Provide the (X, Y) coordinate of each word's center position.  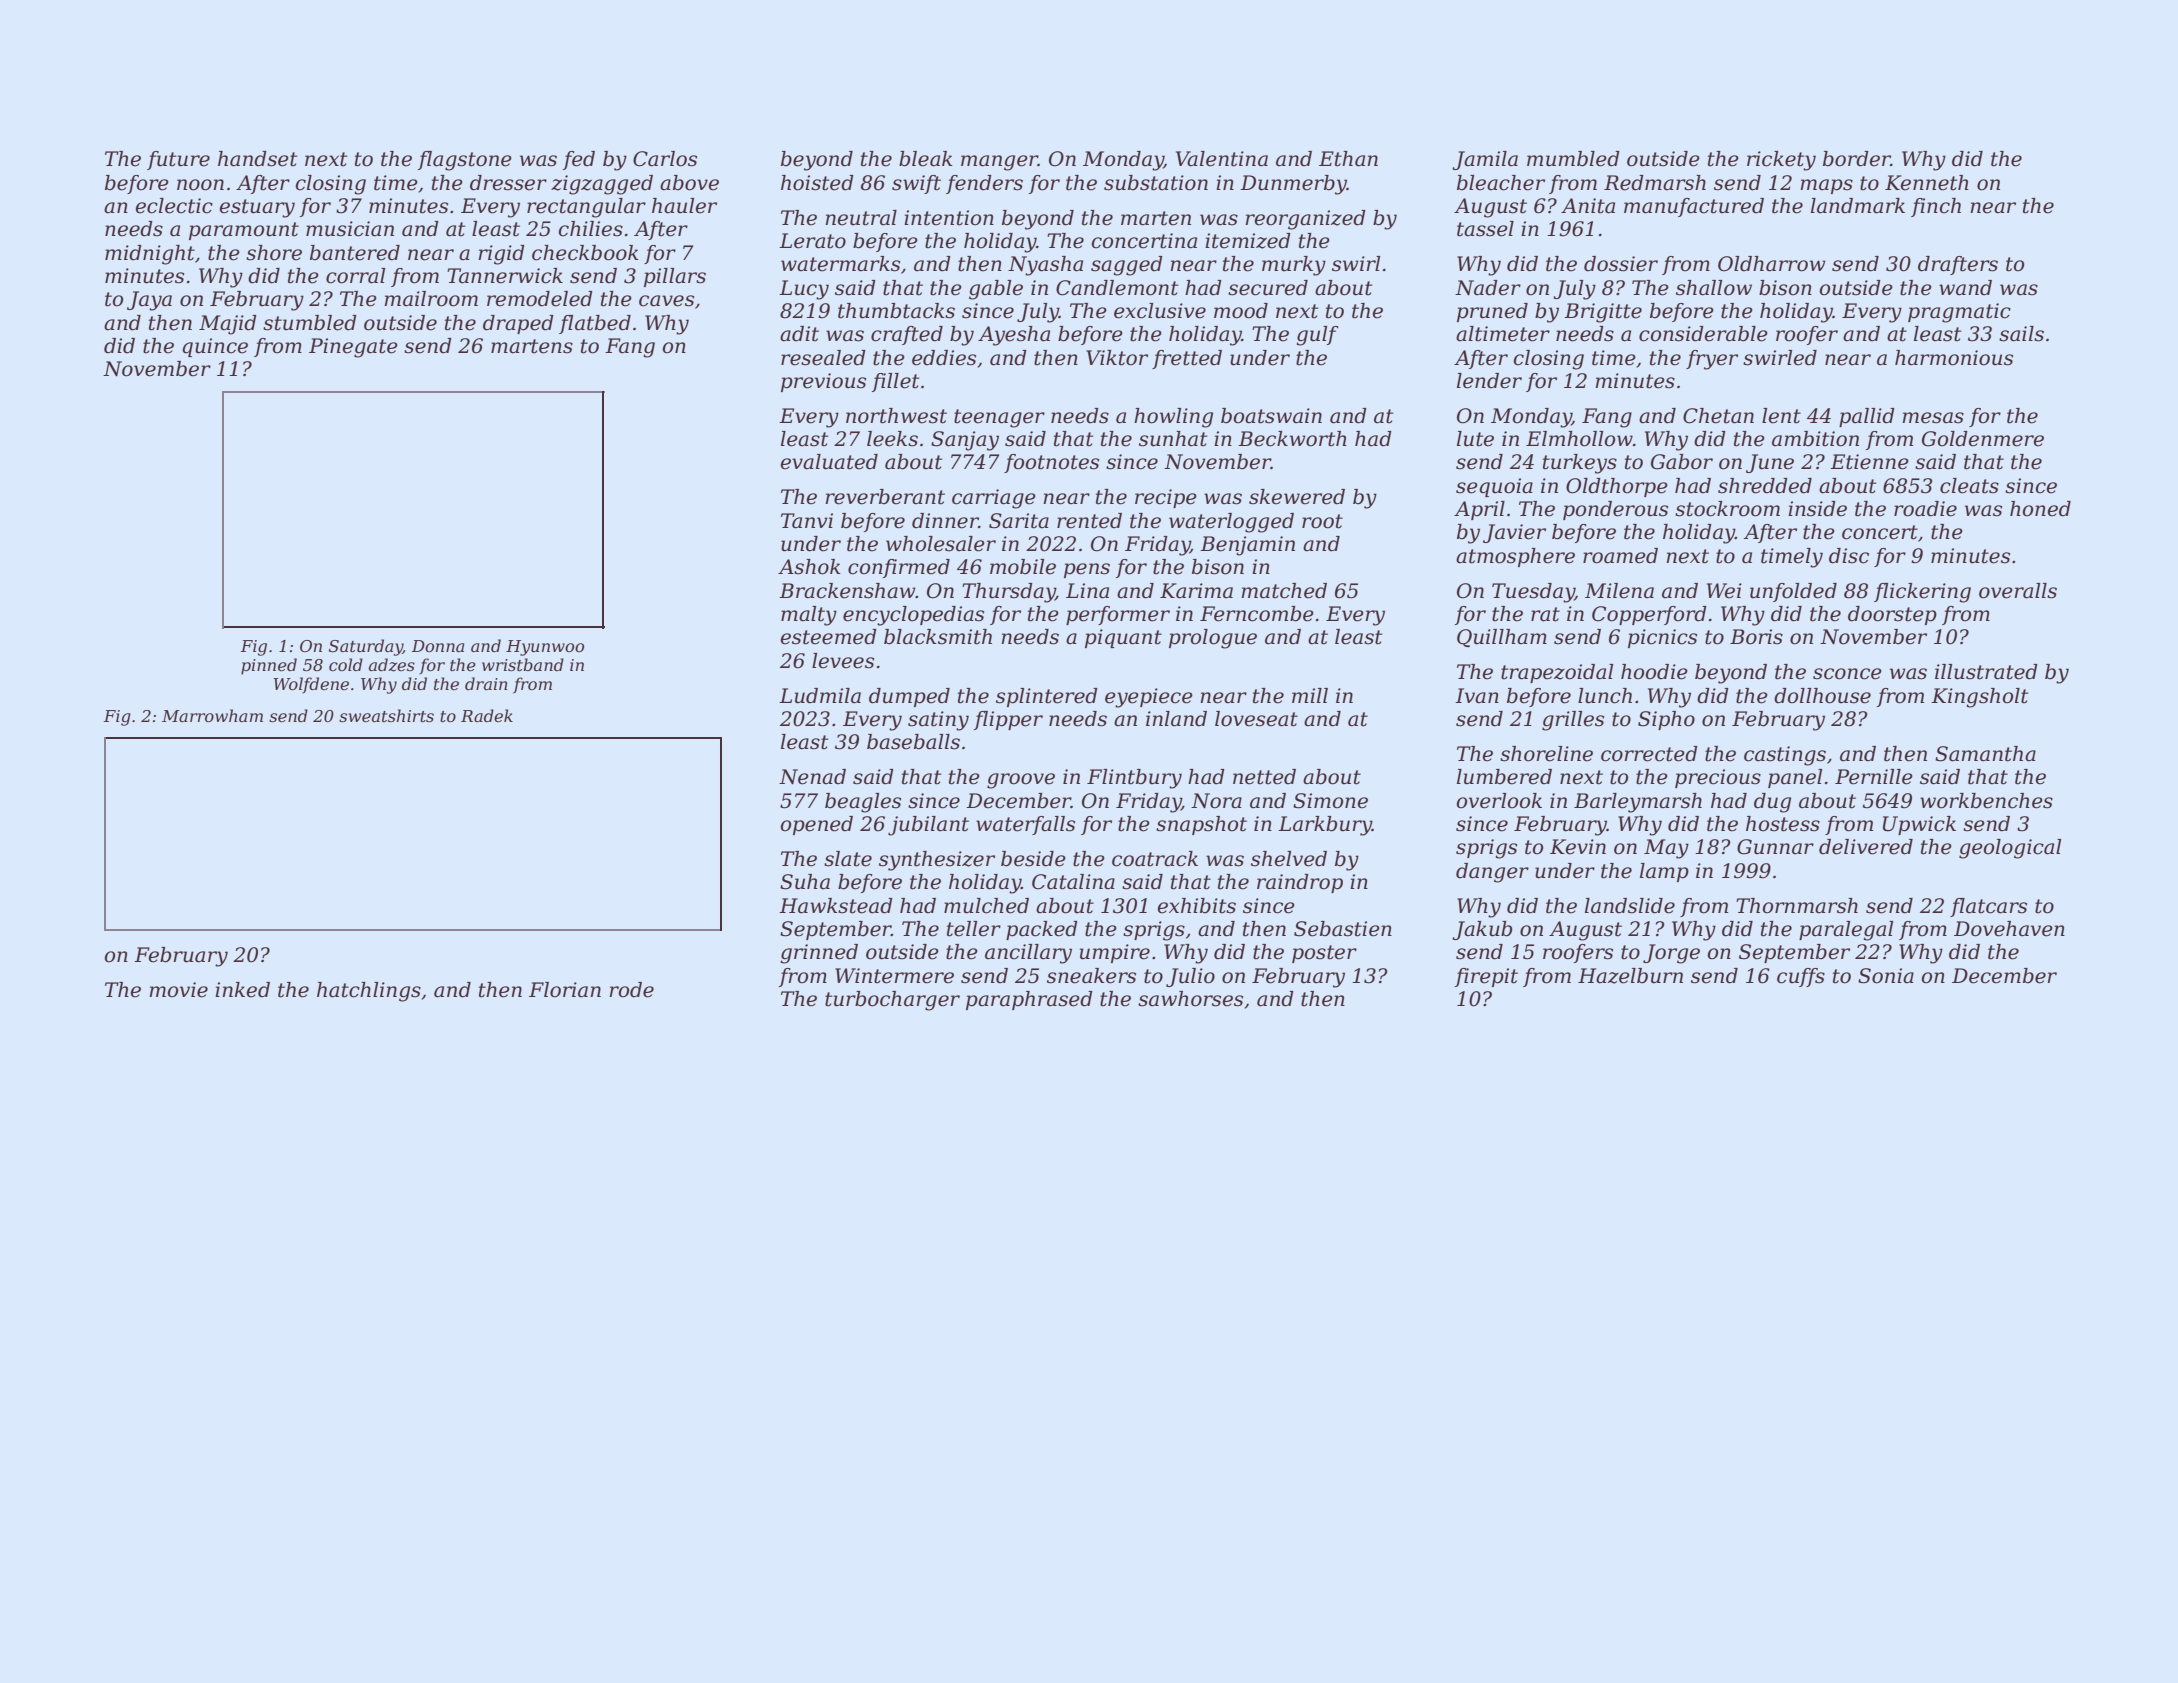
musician (350, 229)
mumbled (1573, 159)
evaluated (829, 462)
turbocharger (892, 1001)
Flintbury (1134, 779)
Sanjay (965, 441)
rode (631, 990)
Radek (487, 715)
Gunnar (1775, 847)
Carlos (665, 159)
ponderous (1615, 510)
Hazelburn (1630, 976)
